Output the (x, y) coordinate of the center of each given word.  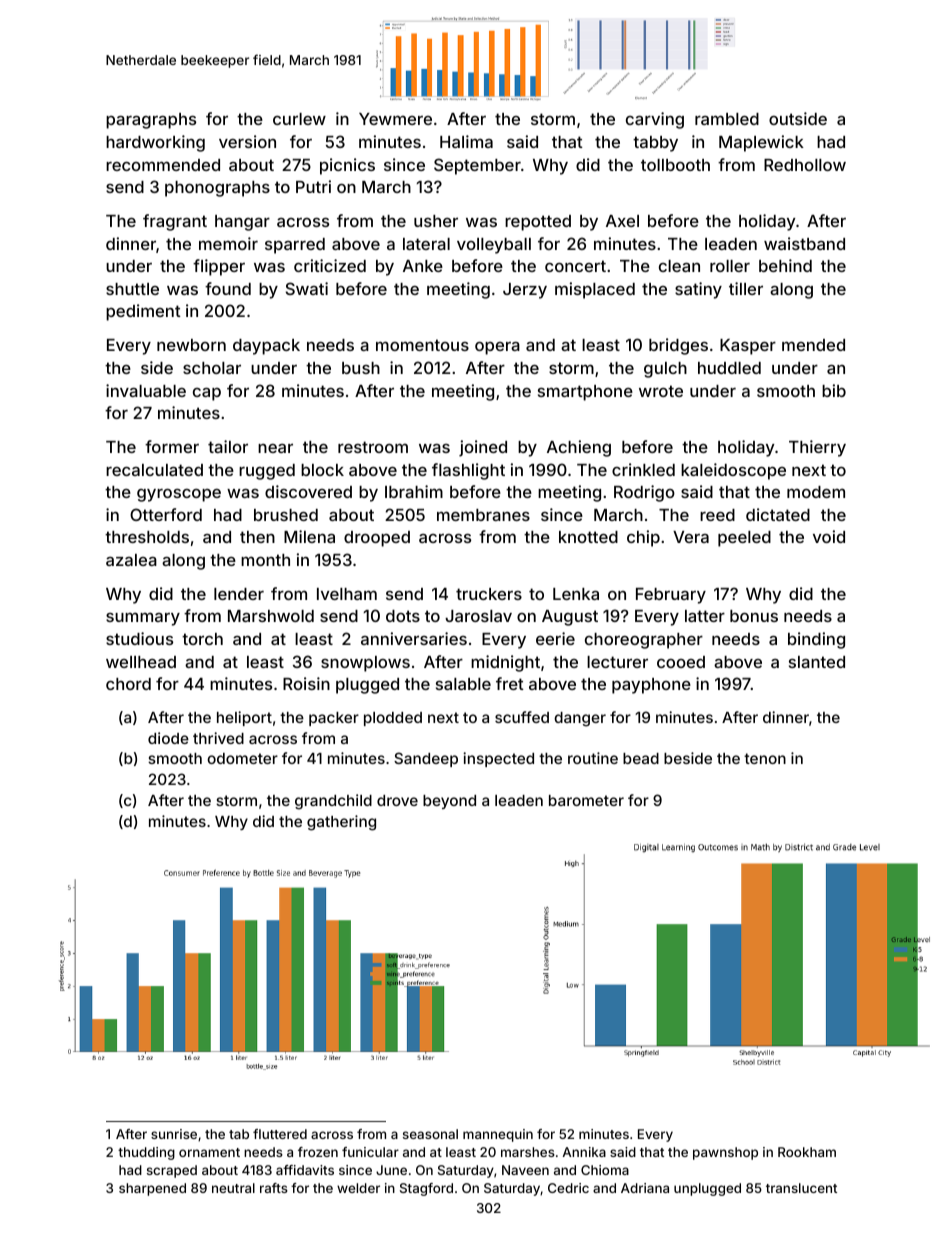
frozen (318, 1152)
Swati (307, 288)
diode (168, 738)
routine (593, 758)
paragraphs (151, 121)
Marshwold (271, 616)
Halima (466, 141)
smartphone (585, 393)
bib (834, 390)
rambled (727, 119)
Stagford (426, 1189)
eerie (555, 638)
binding (816, 640)
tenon (765, 758)
